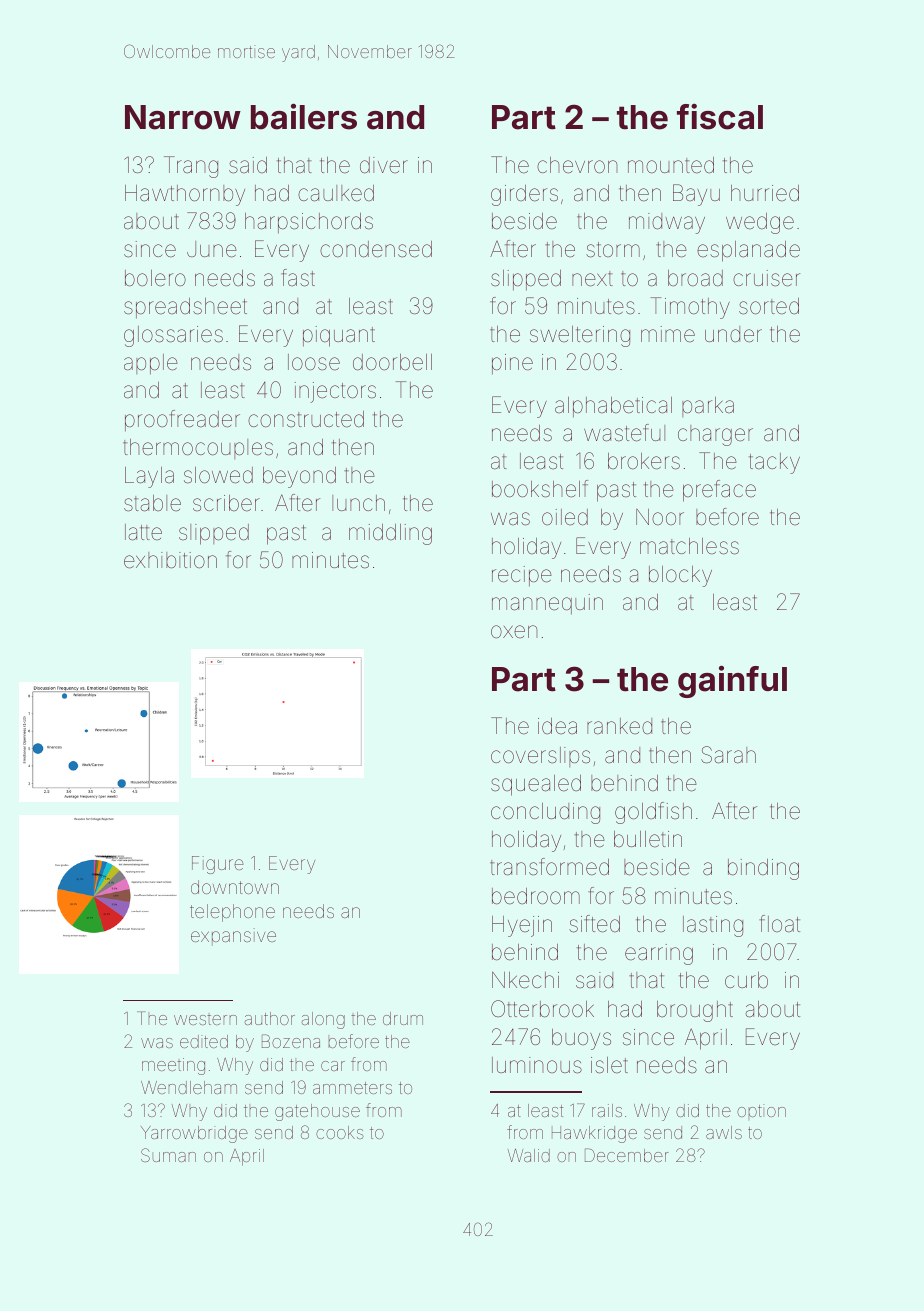 The image size is (924, 1311). Describe the element at coordinates (728, 755) in the page. I see `Sarah` at that location.
